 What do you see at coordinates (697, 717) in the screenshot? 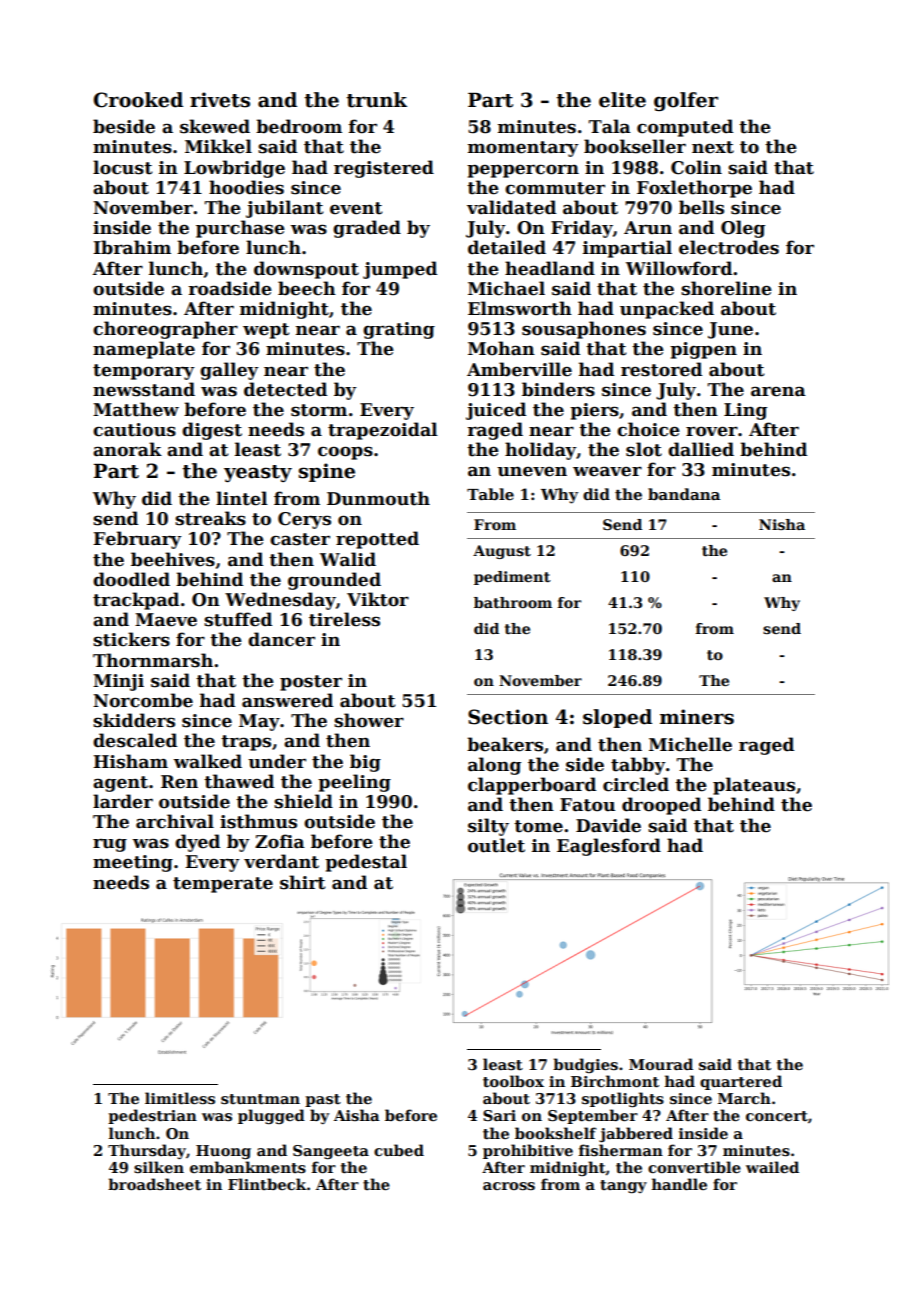
I see `miners` at bounding box center [697, 717].
